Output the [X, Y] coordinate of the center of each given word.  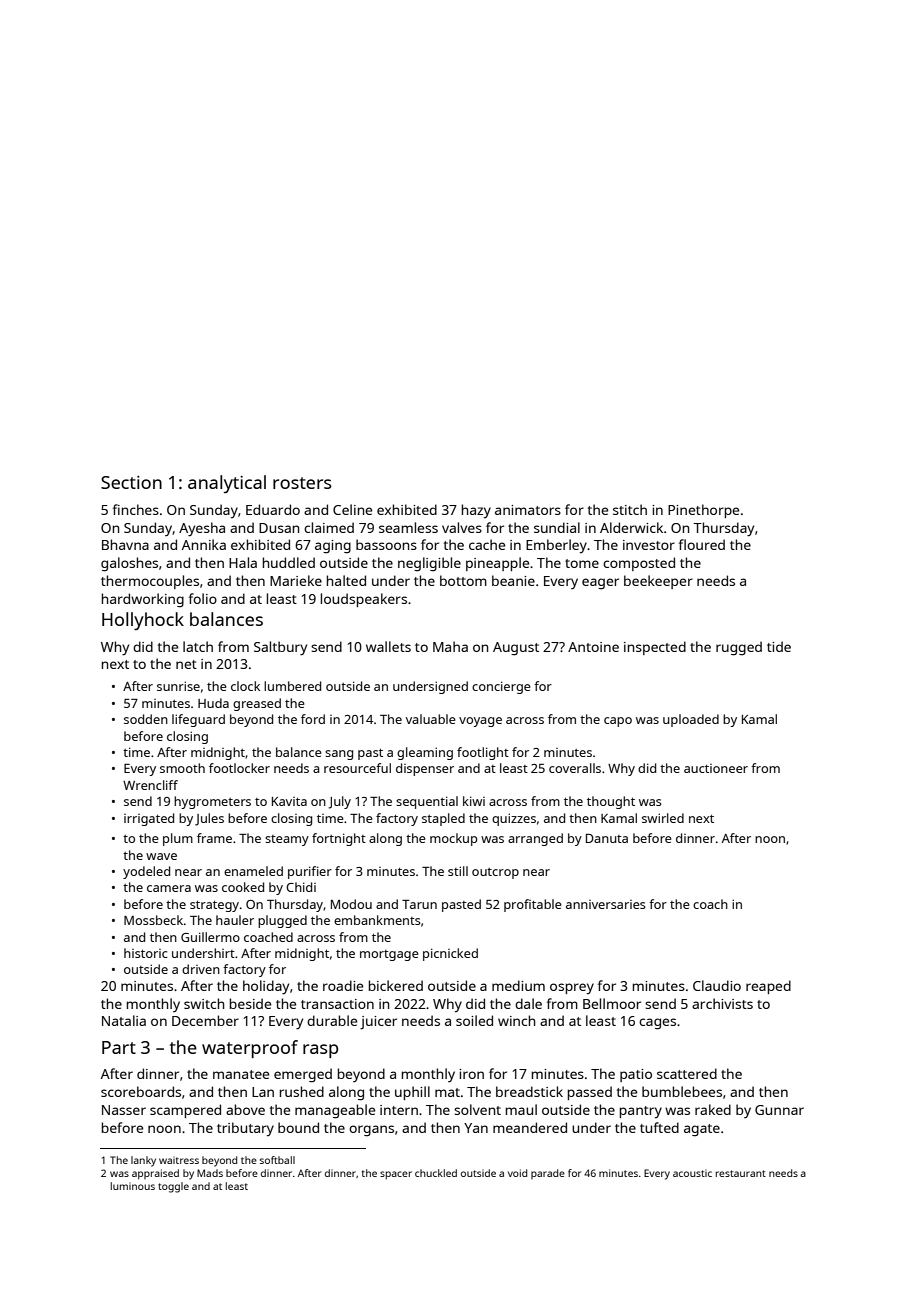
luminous [133, 1186]
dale [528, 1003]
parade [548, 1174]
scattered [687, 1073]
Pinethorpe [703, 511]
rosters [302, 483]
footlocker [239, 768]
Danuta [607, 838]
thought [611, 802]
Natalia [124, 1020]
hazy [476, 511]
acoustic [692, 1173]
